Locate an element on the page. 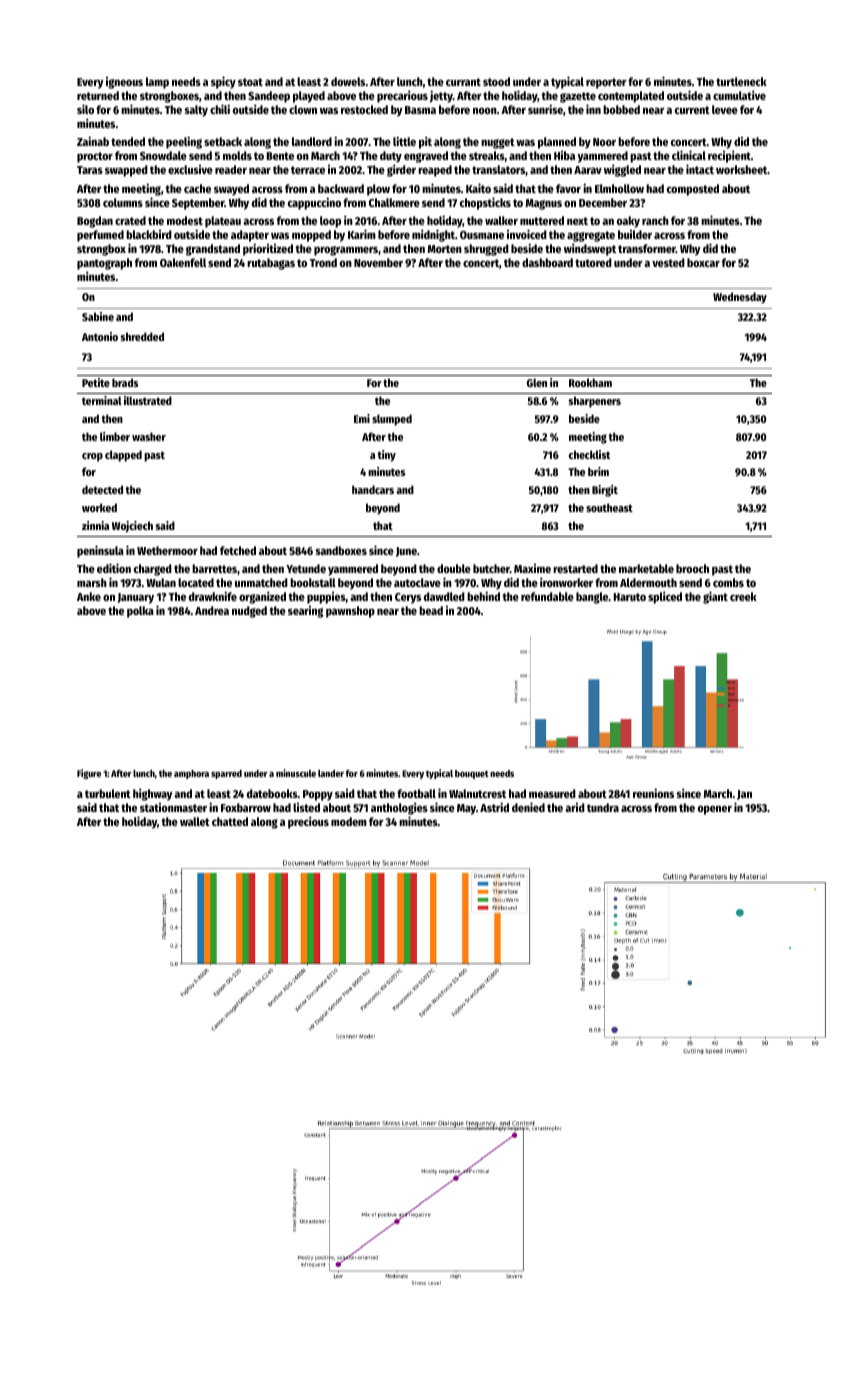 Image resolution: width=849 pixels, height=1400 pixels. peninsula is located at coordinates (100, 551).
